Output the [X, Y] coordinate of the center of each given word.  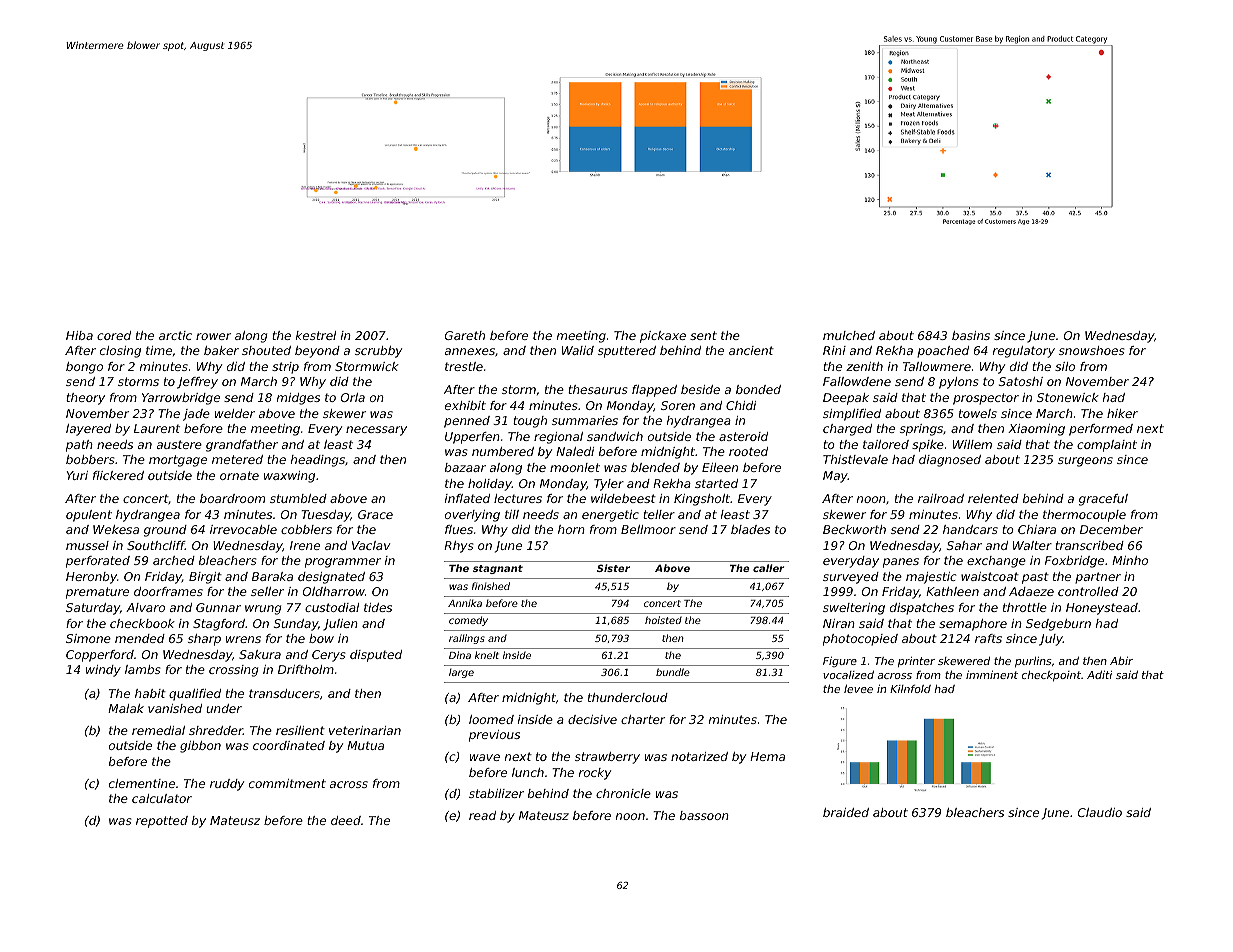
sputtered [627, 352]
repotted [162, 822]
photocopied [860, 640]
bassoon [704, 815]
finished [491, 586]
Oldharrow [334, 591]
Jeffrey [197, 383]
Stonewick [1068, 397]
